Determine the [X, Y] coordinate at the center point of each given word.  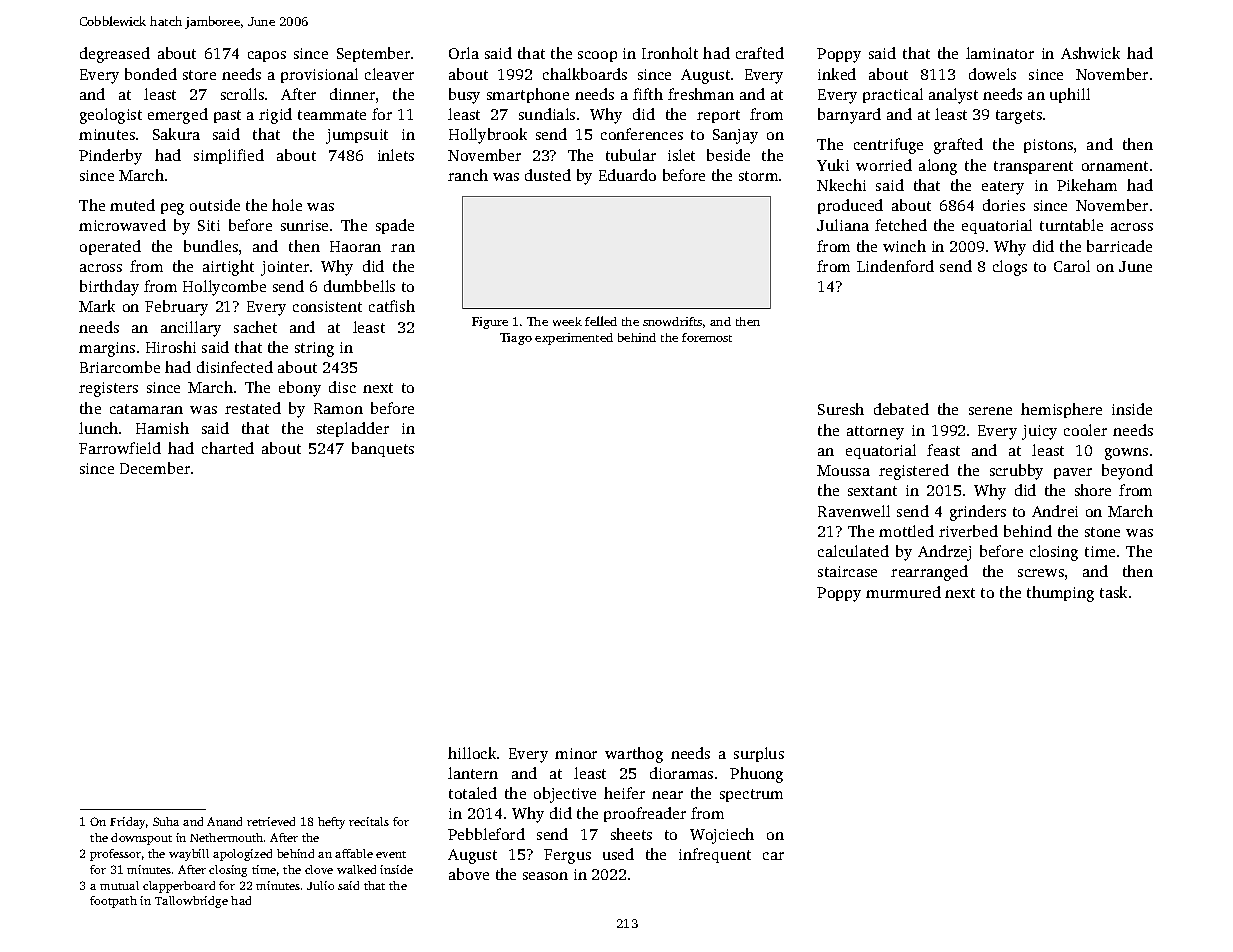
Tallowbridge [191, 902]
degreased [115, 55]
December [155, 468]
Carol [1072, 266]
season [545, 876]
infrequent [715, 855]
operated [110, 247]
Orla [464, 53]
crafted [760, 53]
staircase [847, 571]
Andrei [1055, 511]
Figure [490, 323]
